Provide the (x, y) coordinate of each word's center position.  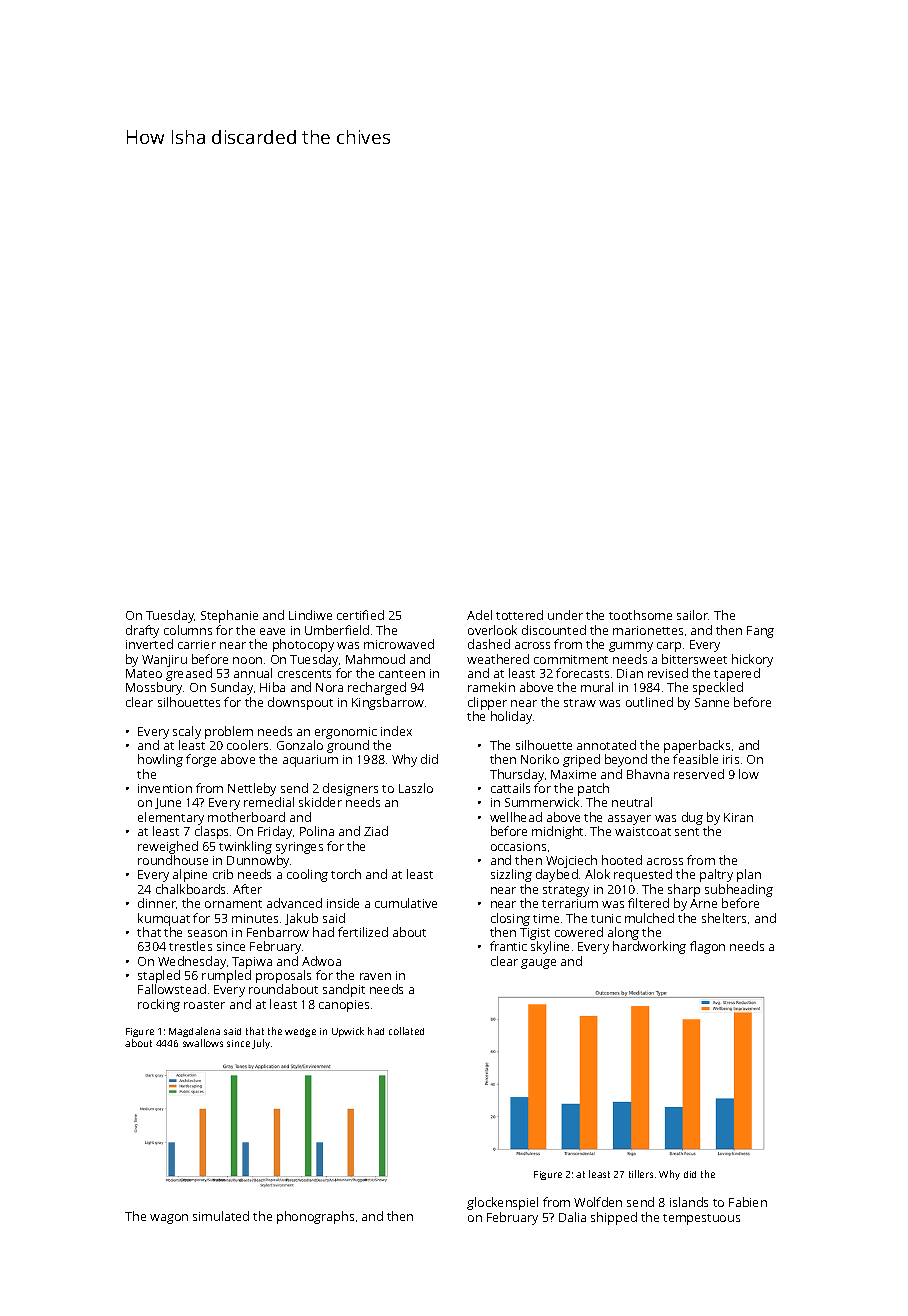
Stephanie (229, 616)
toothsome (640, 615)
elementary (171, 818)
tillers (641, 1174)
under (565, 615)
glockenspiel (502, 1203)
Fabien (748, 1202)
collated (406, 1031)
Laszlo (416, 788)
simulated (221, 1216)
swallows (203, 1043)
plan (749, 875)
